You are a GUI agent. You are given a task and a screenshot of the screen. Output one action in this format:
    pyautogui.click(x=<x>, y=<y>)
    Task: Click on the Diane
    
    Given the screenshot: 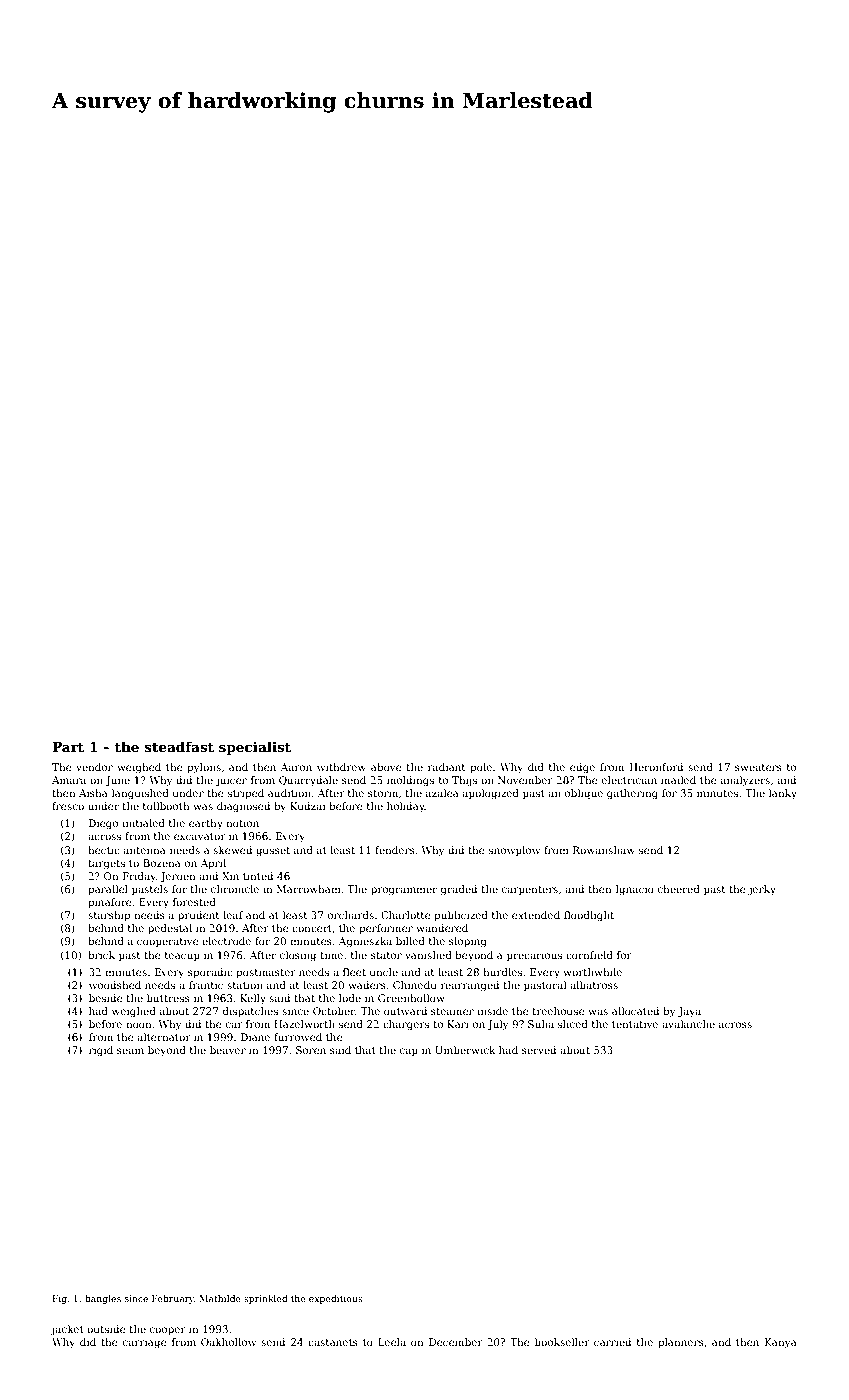 What is the action you would take?
    pyautogui.click(x=255, y=1037)
